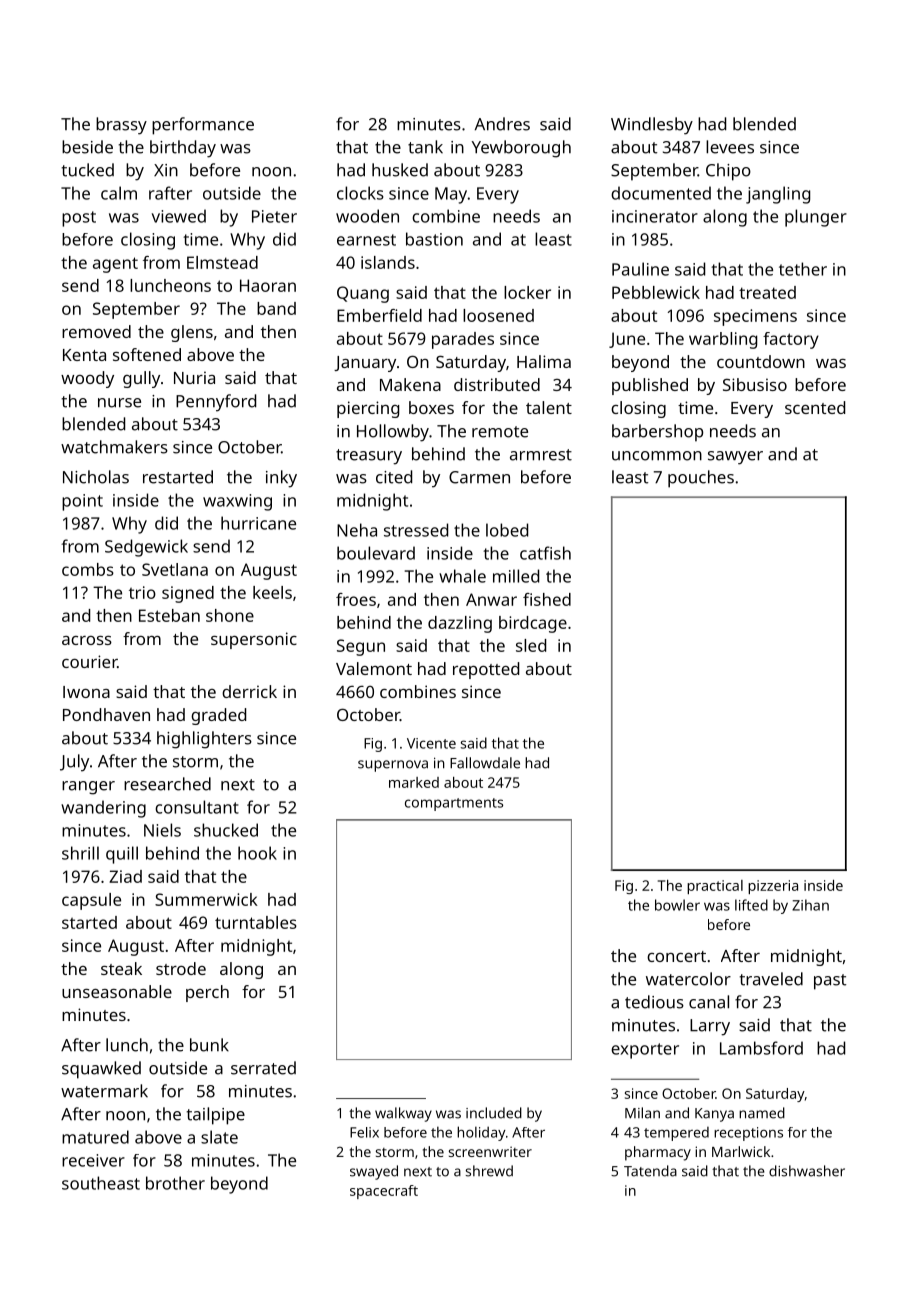 The height and width of the screenshot is (1316, 908). Describe the element at coordinates (485, 763) in the screenshot. I see `Fallowdale` at that location.
